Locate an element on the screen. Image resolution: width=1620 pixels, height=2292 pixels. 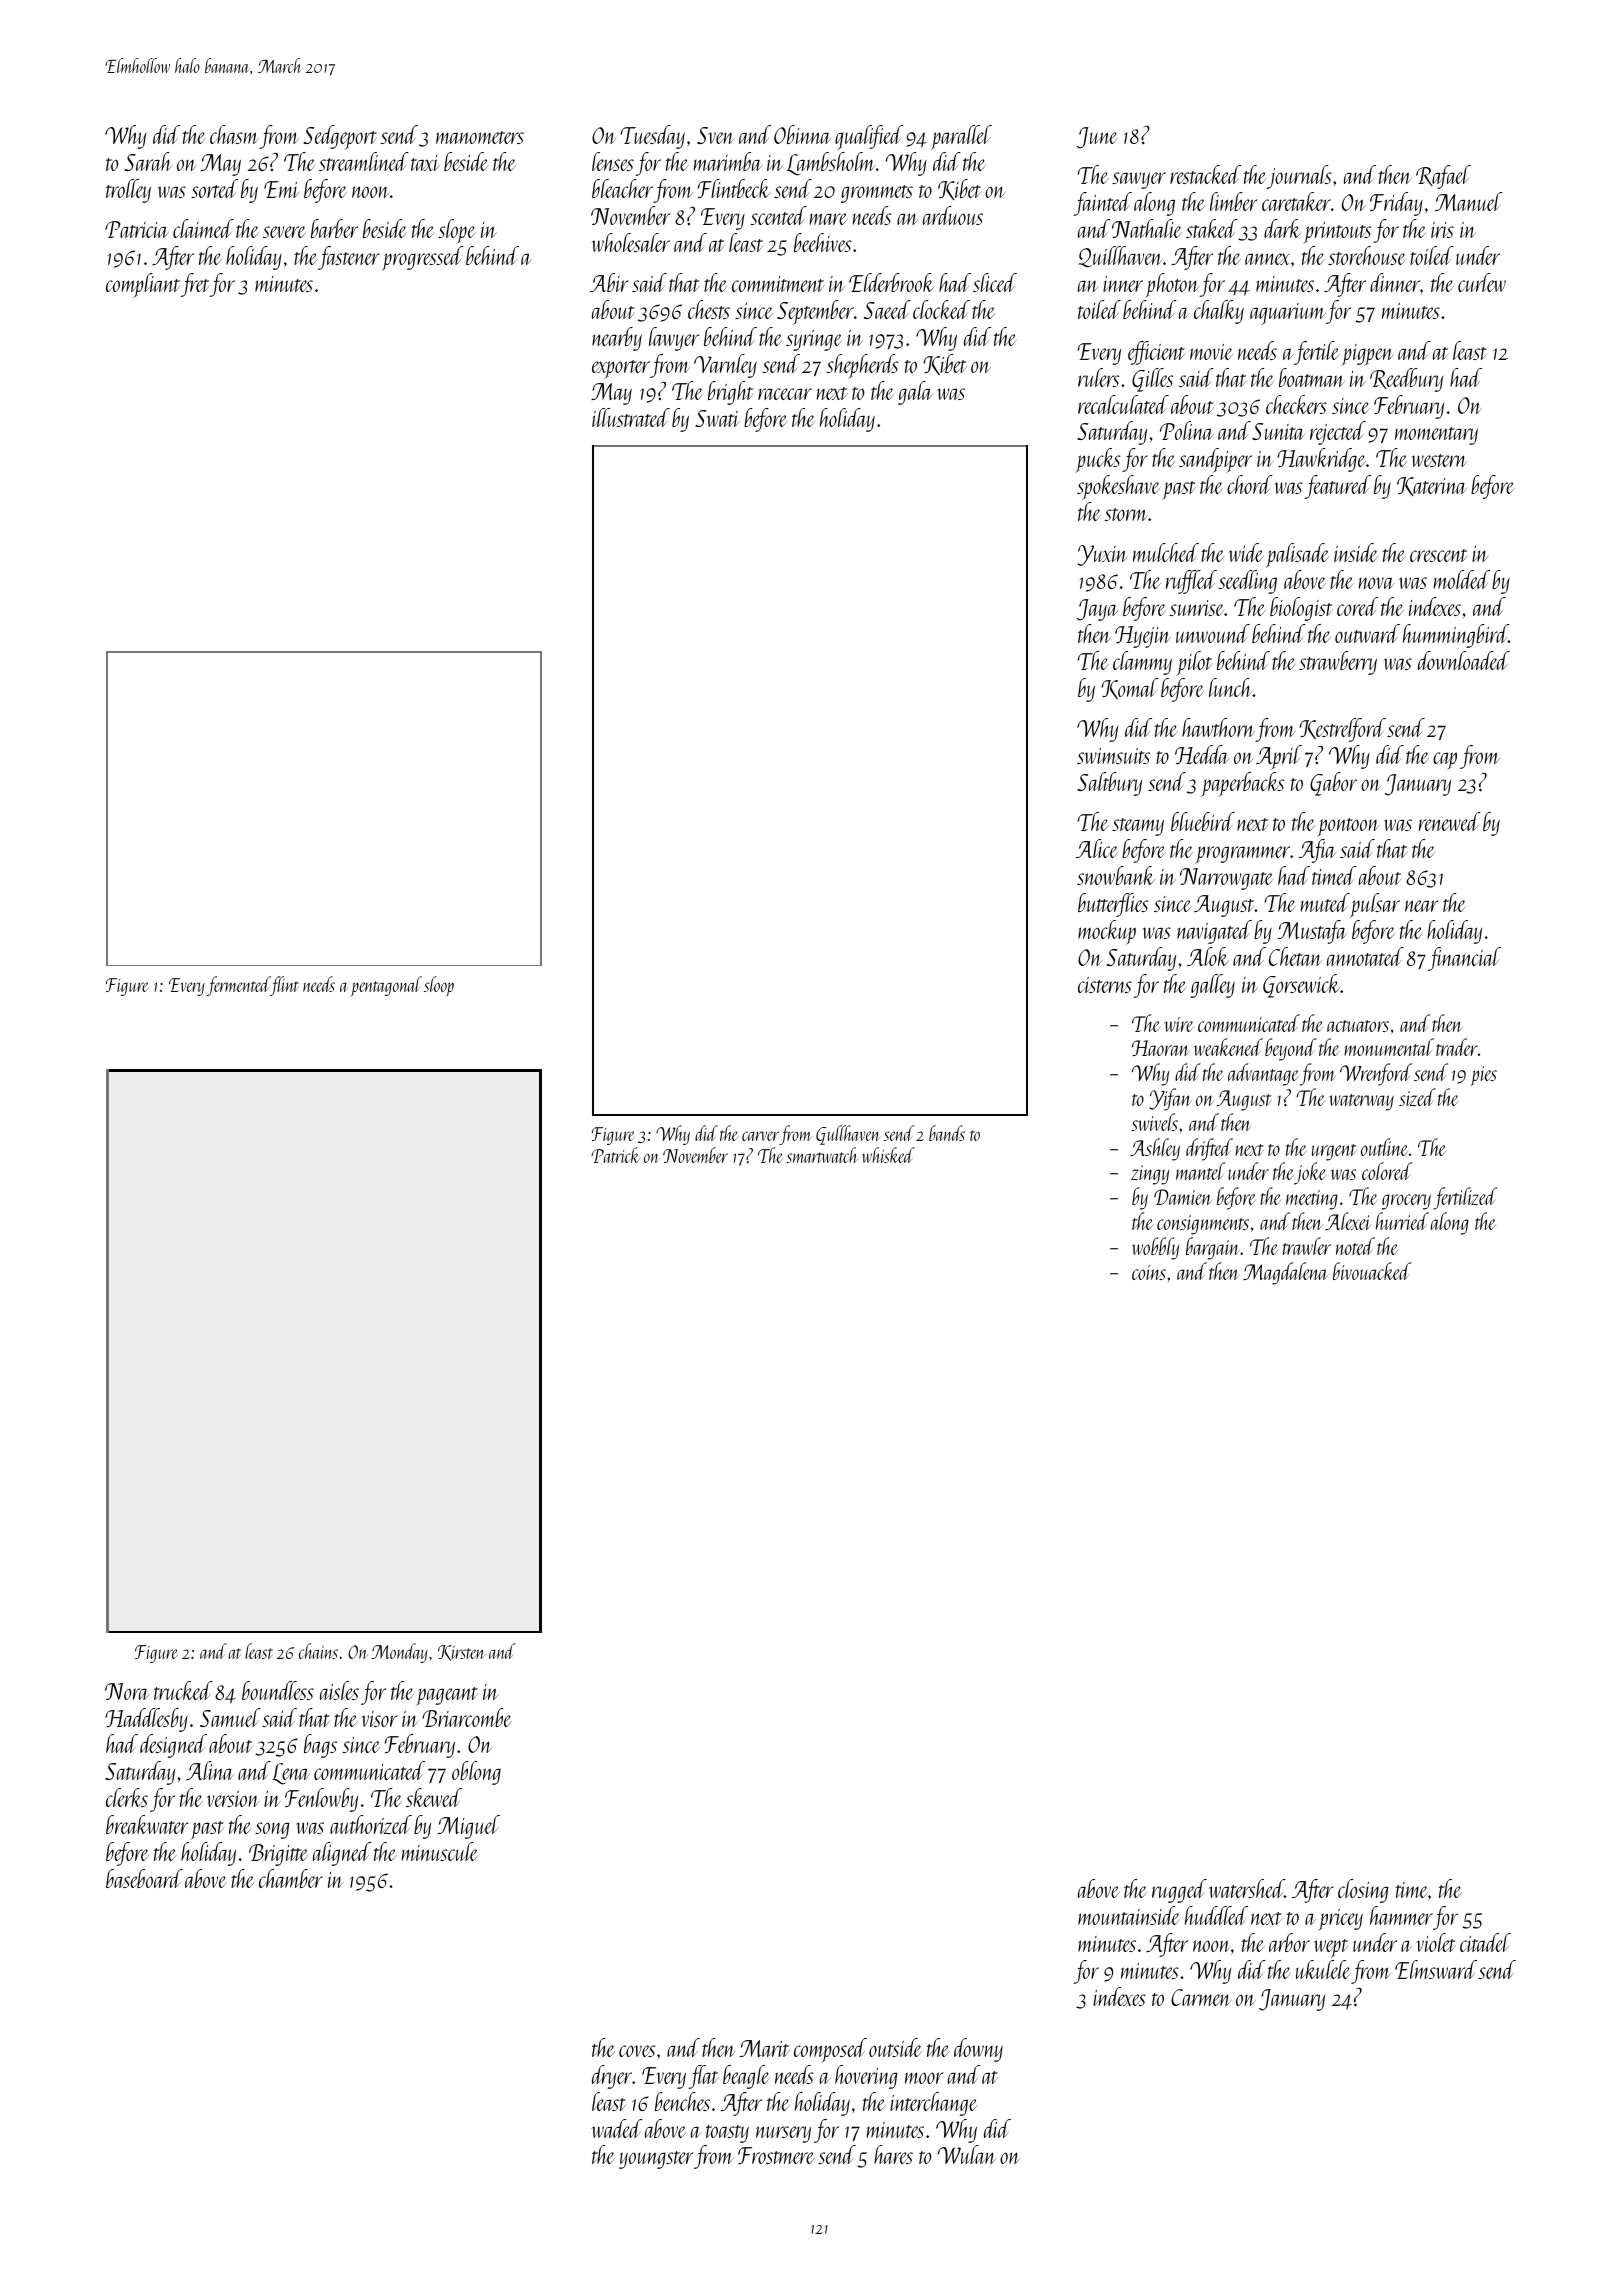
molded is located at coordinates (1461, 579).
